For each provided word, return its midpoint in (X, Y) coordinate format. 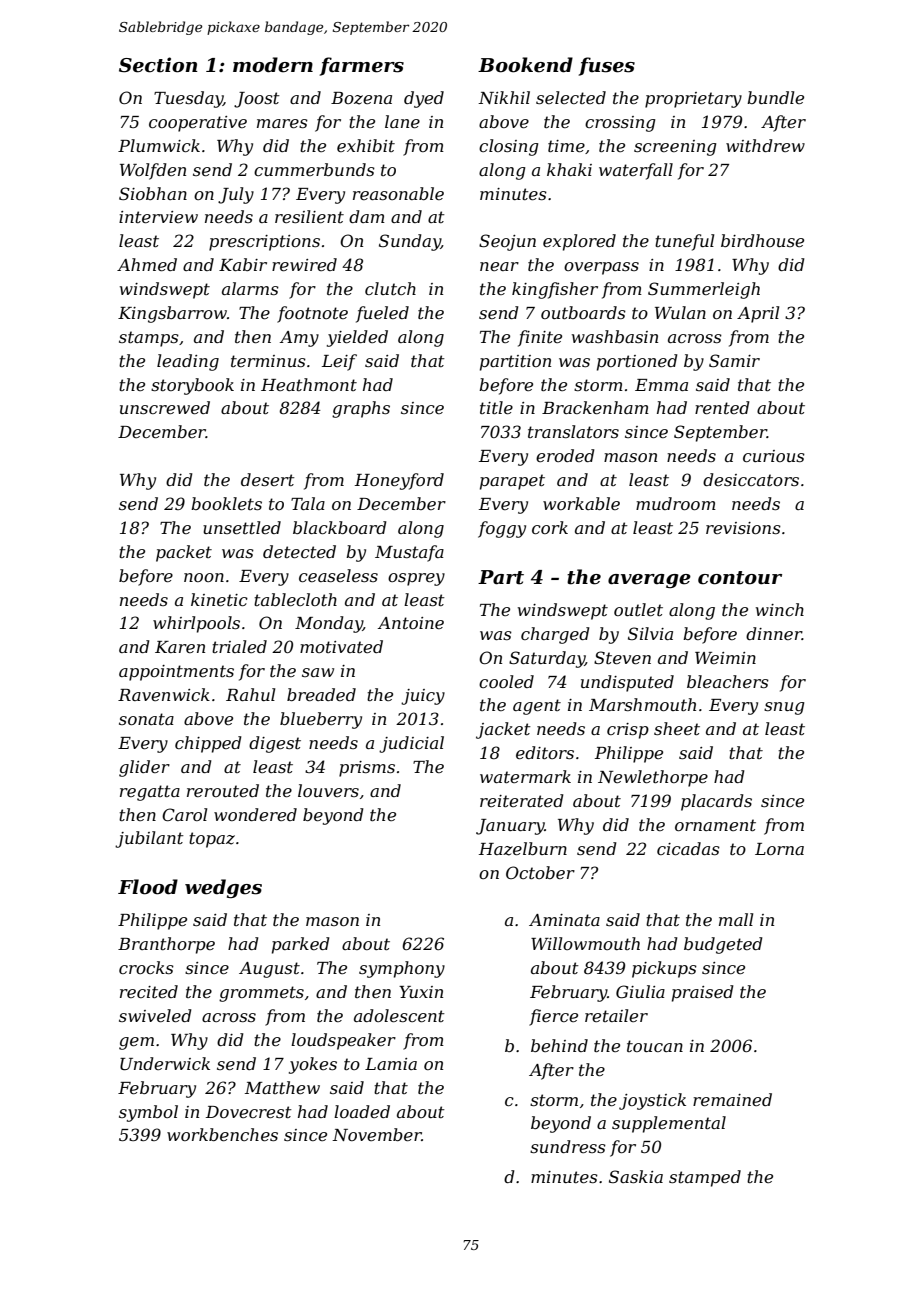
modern (273, 65)
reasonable (398, 193)
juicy (423, 697)
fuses (606, 66)
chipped (208, 744)
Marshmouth (642, 704)
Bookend (525, 65)
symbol (148, 1113)
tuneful (684, 242)
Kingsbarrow (172, 314)
